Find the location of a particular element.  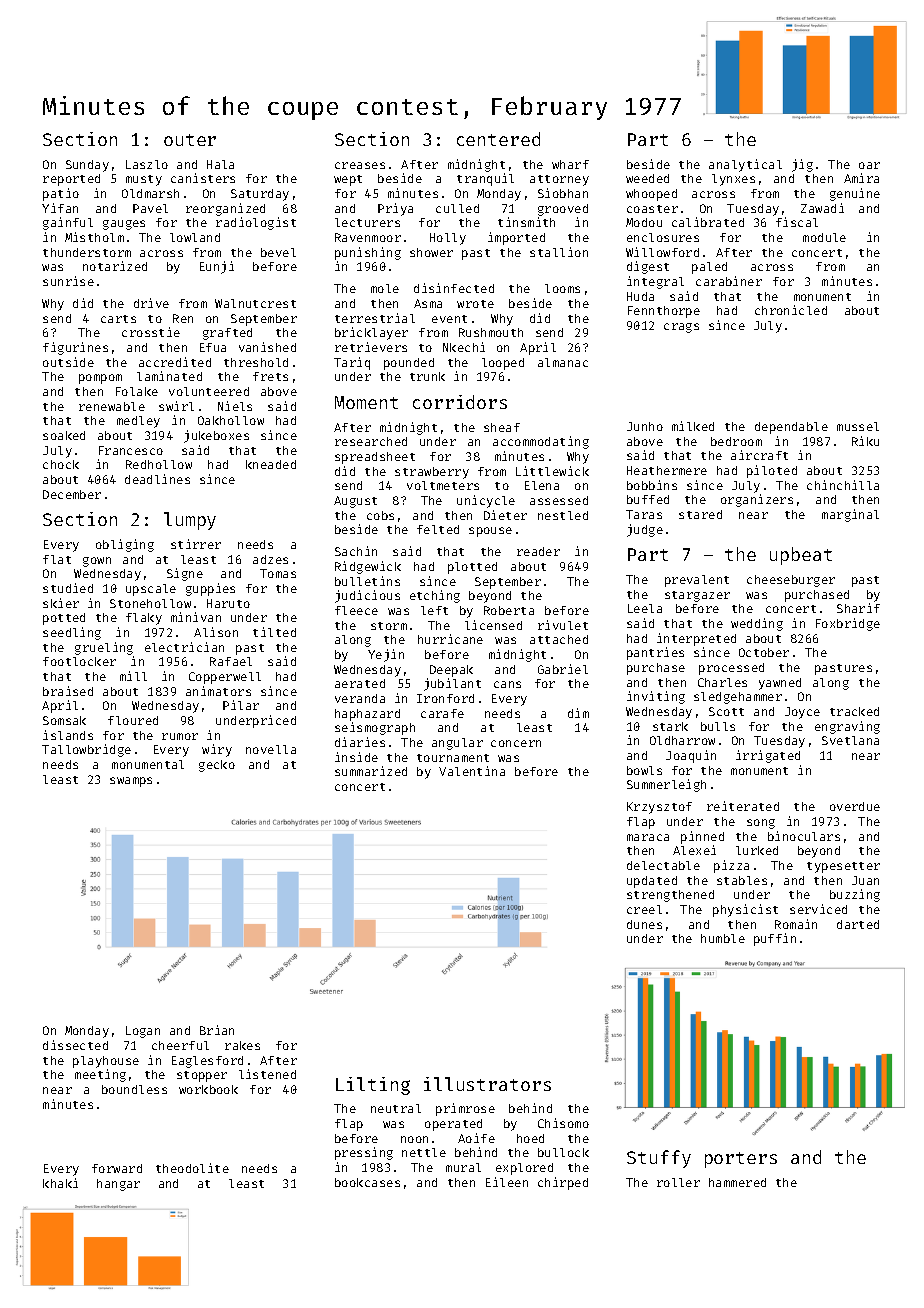

cheerful is located at coordinates (180, 1045).
